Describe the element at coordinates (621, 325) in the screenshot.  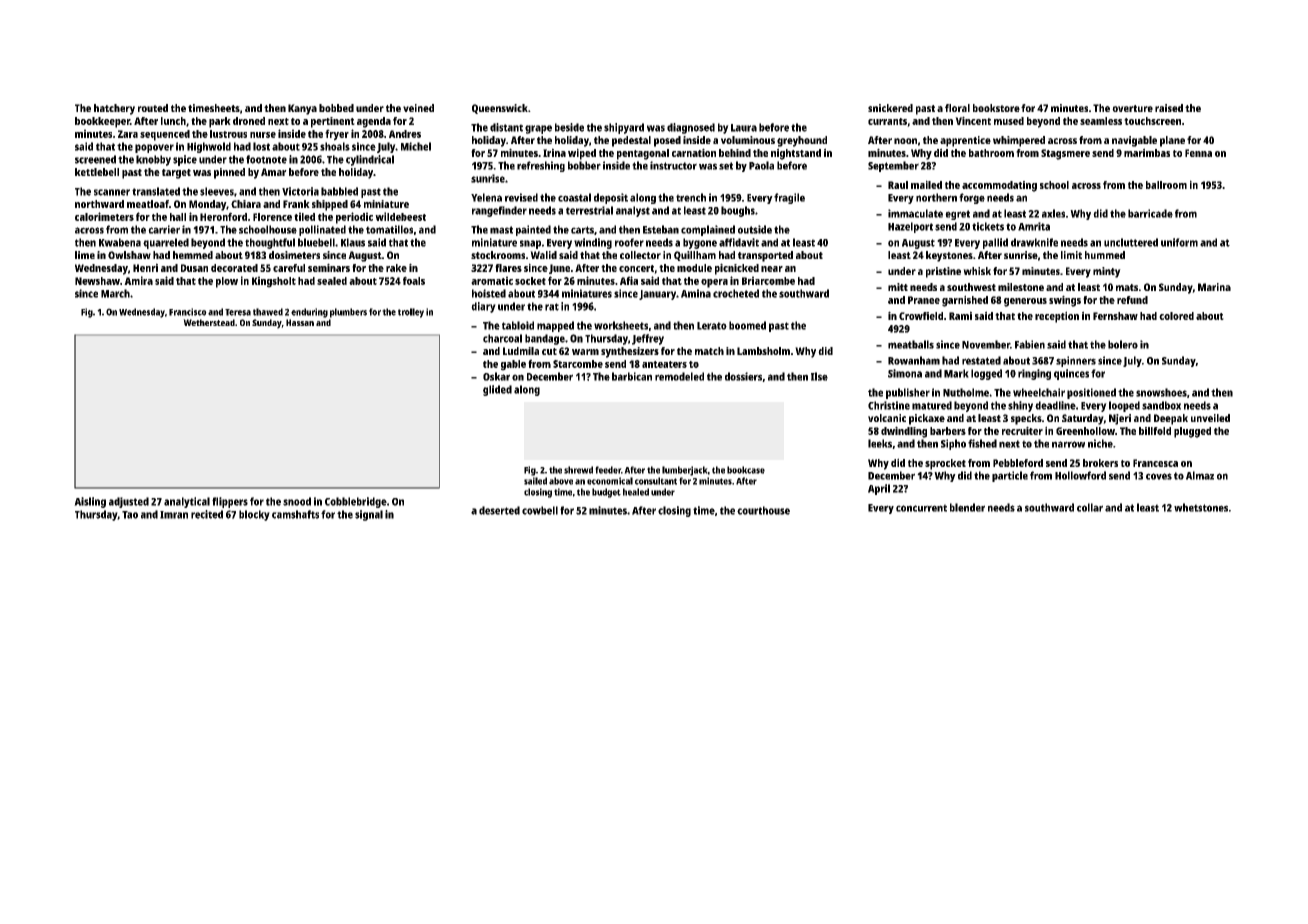
I see `worksheets` at that location.
